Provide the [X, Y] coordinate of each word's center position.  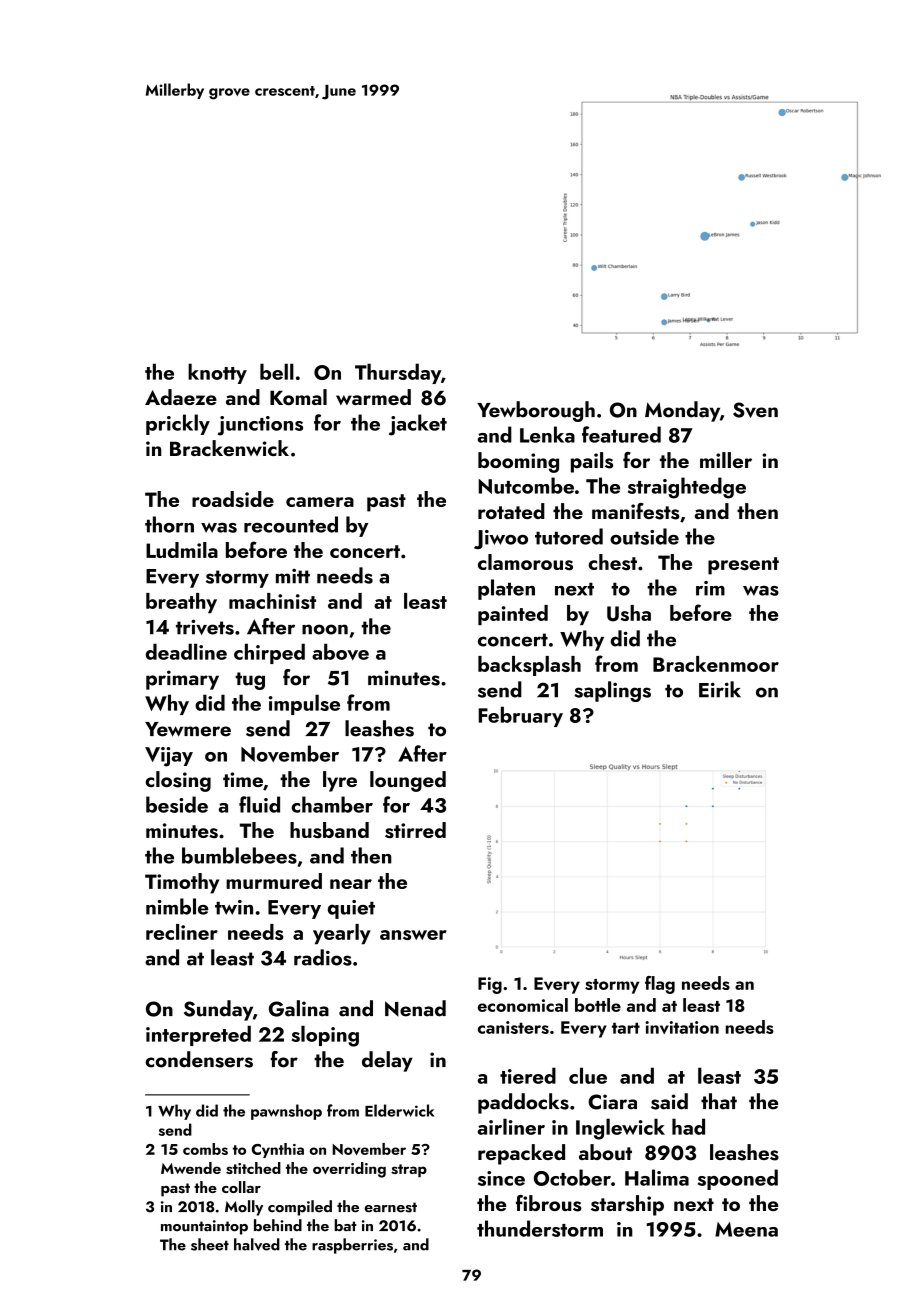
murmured [274, 881]
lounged [408, 781]
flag [660, 985]
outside [644, 536]
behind [278, 1225]
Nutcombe [526, 485]
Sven [755, 410]
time [243, 779]
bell [277, 371]
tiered [528, 1075]
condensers [199, 1059]
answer [413, 935]
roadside [233, 499]
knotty [217, 373]
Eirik [720, 689]
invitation [682, 1027]
